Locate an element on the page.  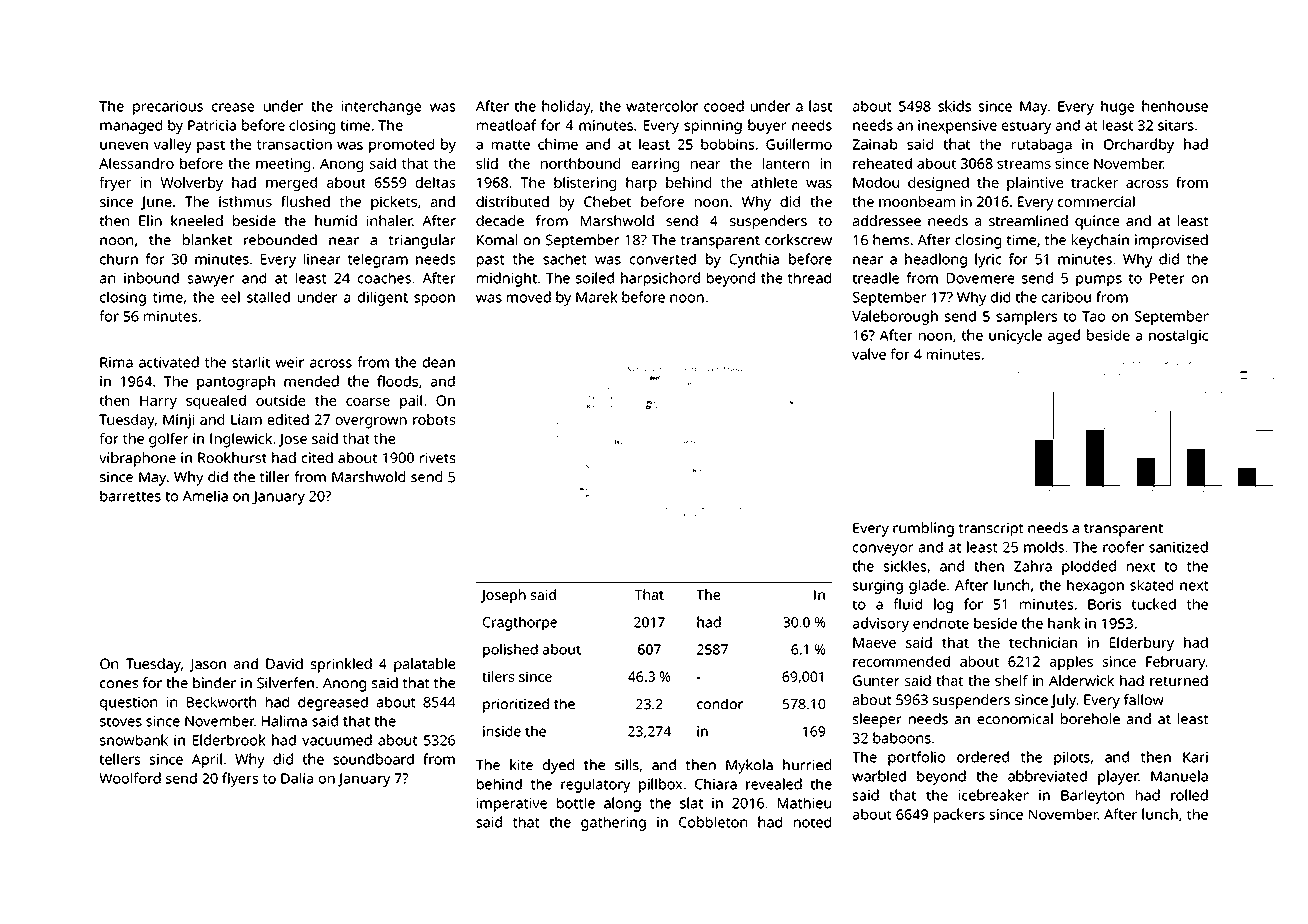
starlit is located at coordinates (251, 362).
